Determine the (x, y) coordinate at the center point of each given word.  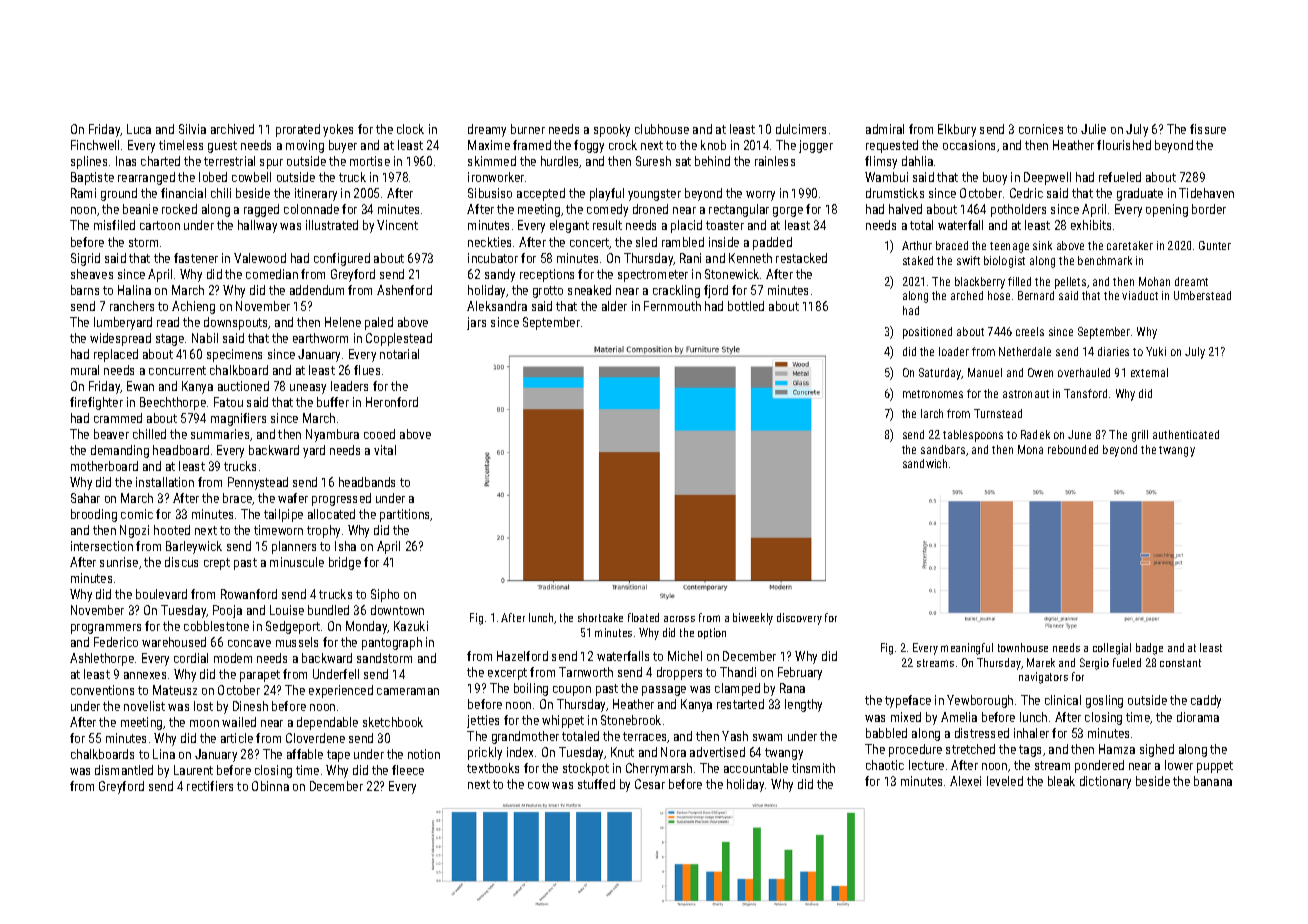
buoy (995, 178)
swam (767, 737)
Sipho (385, 595)
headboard (181, 450)
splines (89, 162)
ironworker (496, 177)
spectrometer (653, 276)
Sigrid (85, 259)
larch (932, 413)
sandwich (925, 463)
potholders (1018, 210)
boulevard (161, 594)
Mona (1030, 449)
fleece (408, 770)
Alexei (965, 781)
